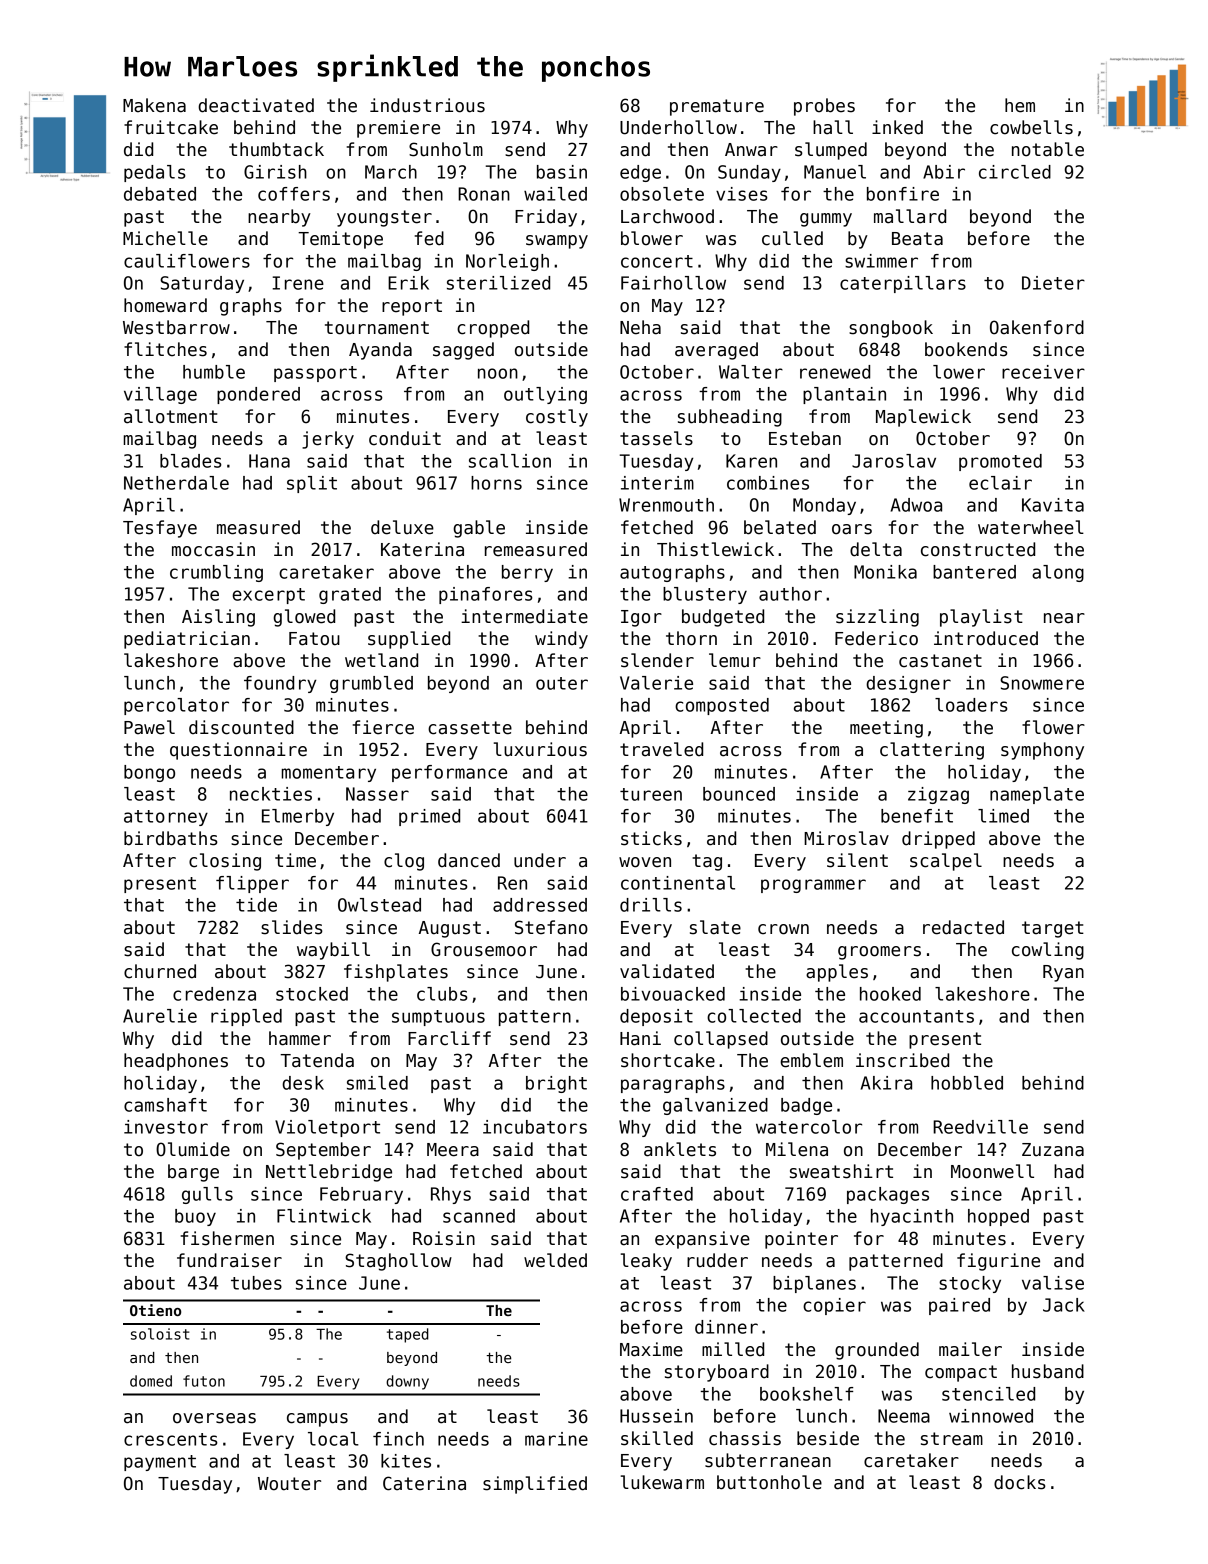 This screenshot has height=1564, width=1208. I want to click on bounced, so click(739, 794).
